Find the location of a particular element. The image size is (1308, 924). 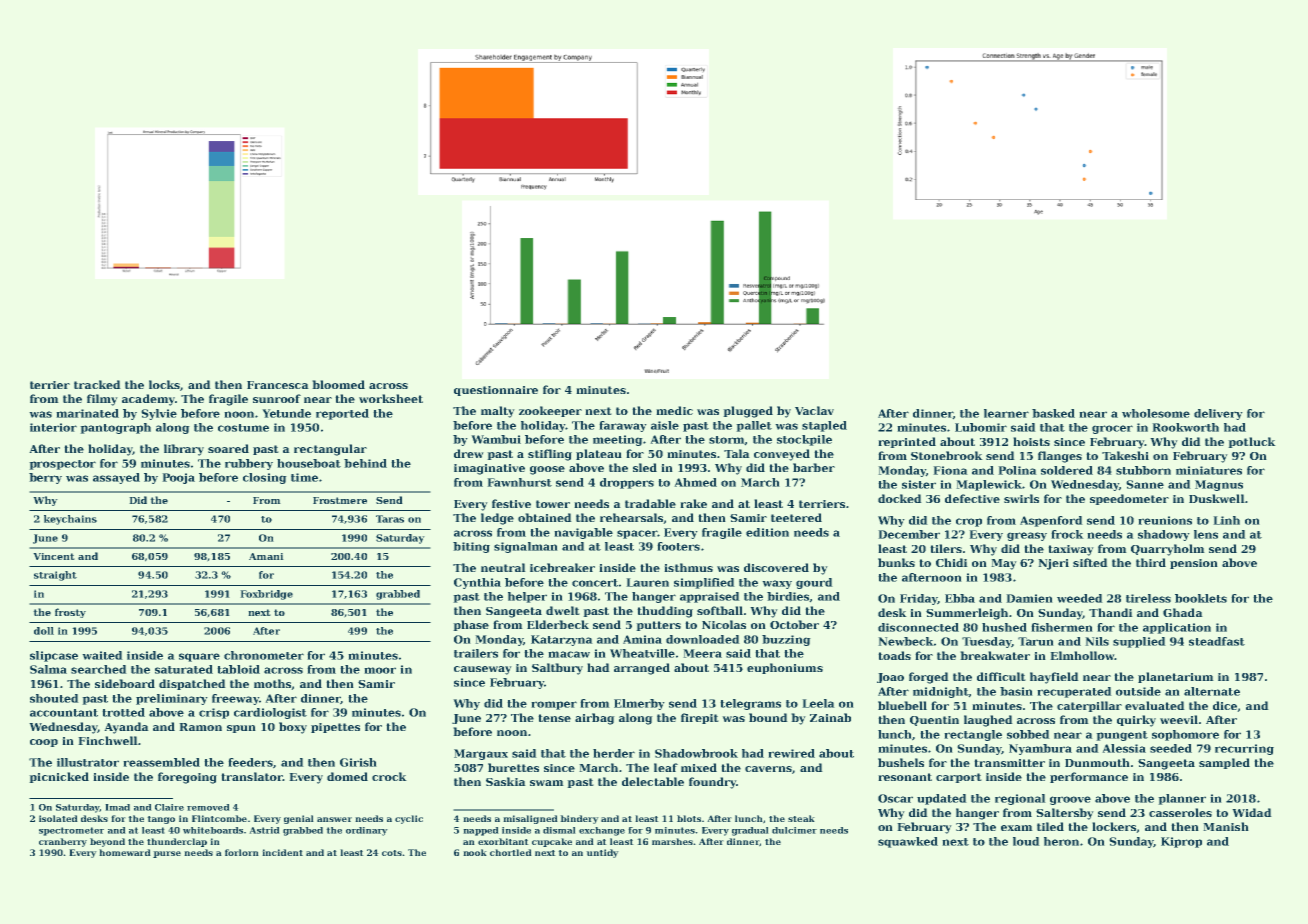

frosty is located at coordinates (70, 613).
